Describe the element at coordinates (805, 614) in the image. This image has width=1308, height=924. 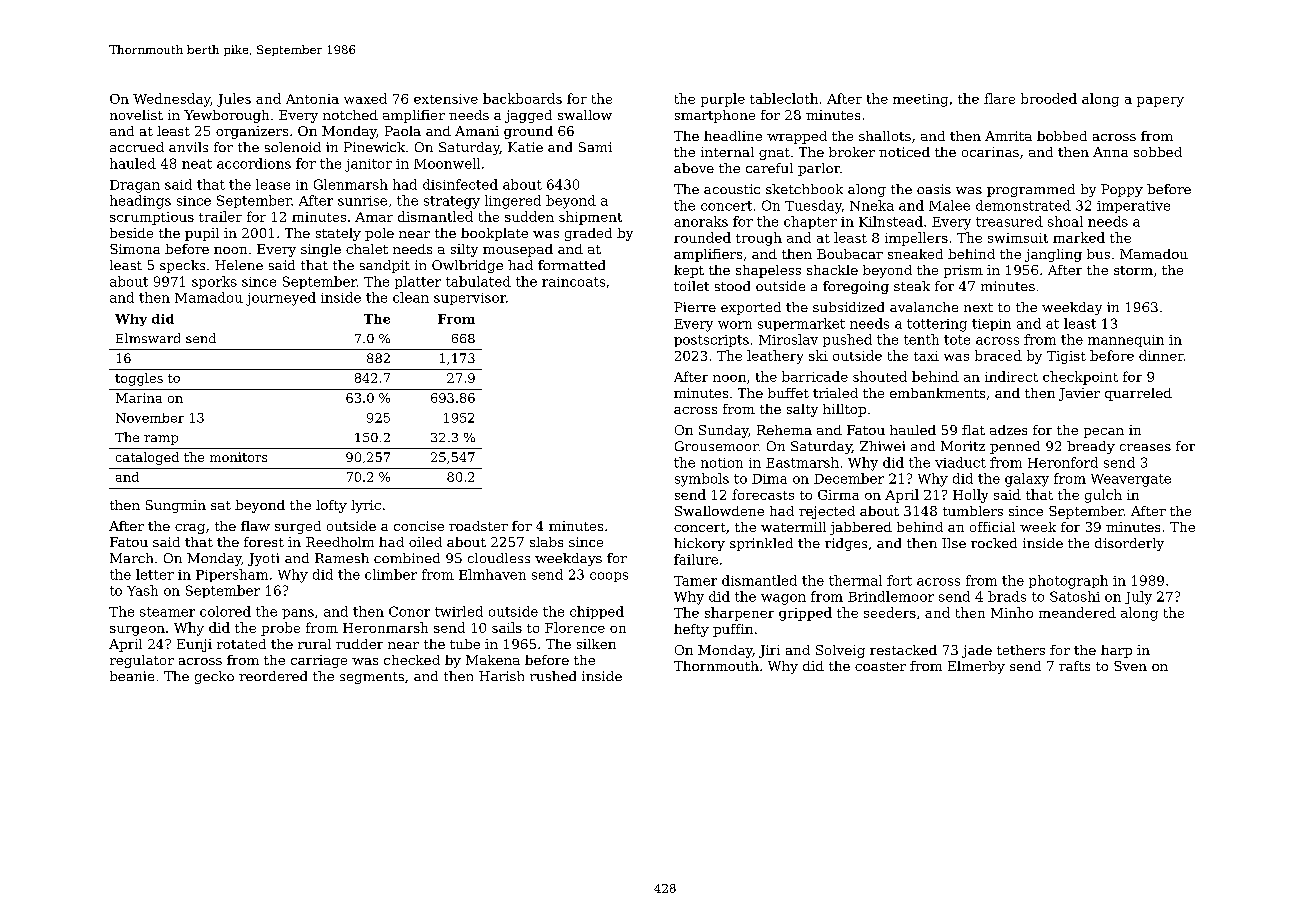
I see `gripped` at that location.
